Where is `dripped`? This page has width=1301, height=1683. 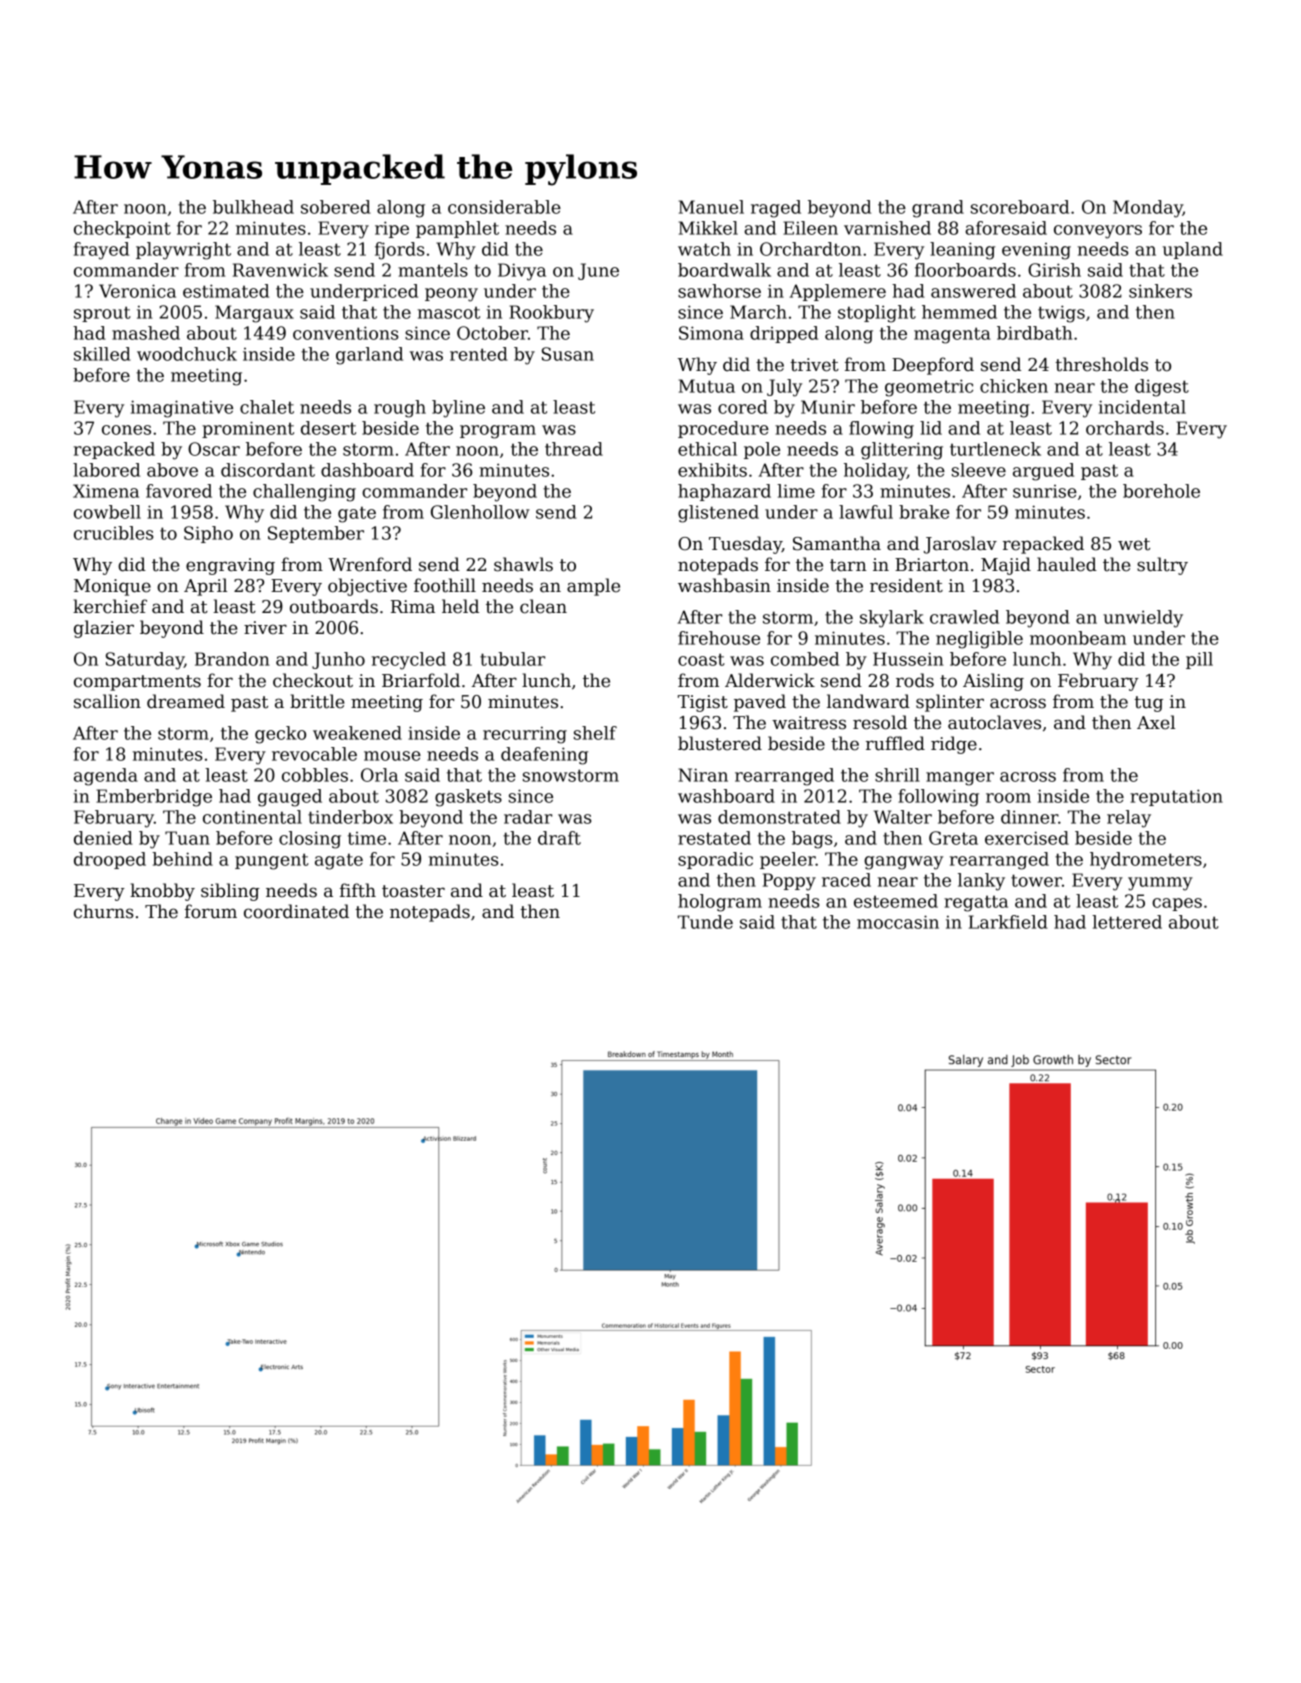
dripped is located at coordinates (784, 334).
